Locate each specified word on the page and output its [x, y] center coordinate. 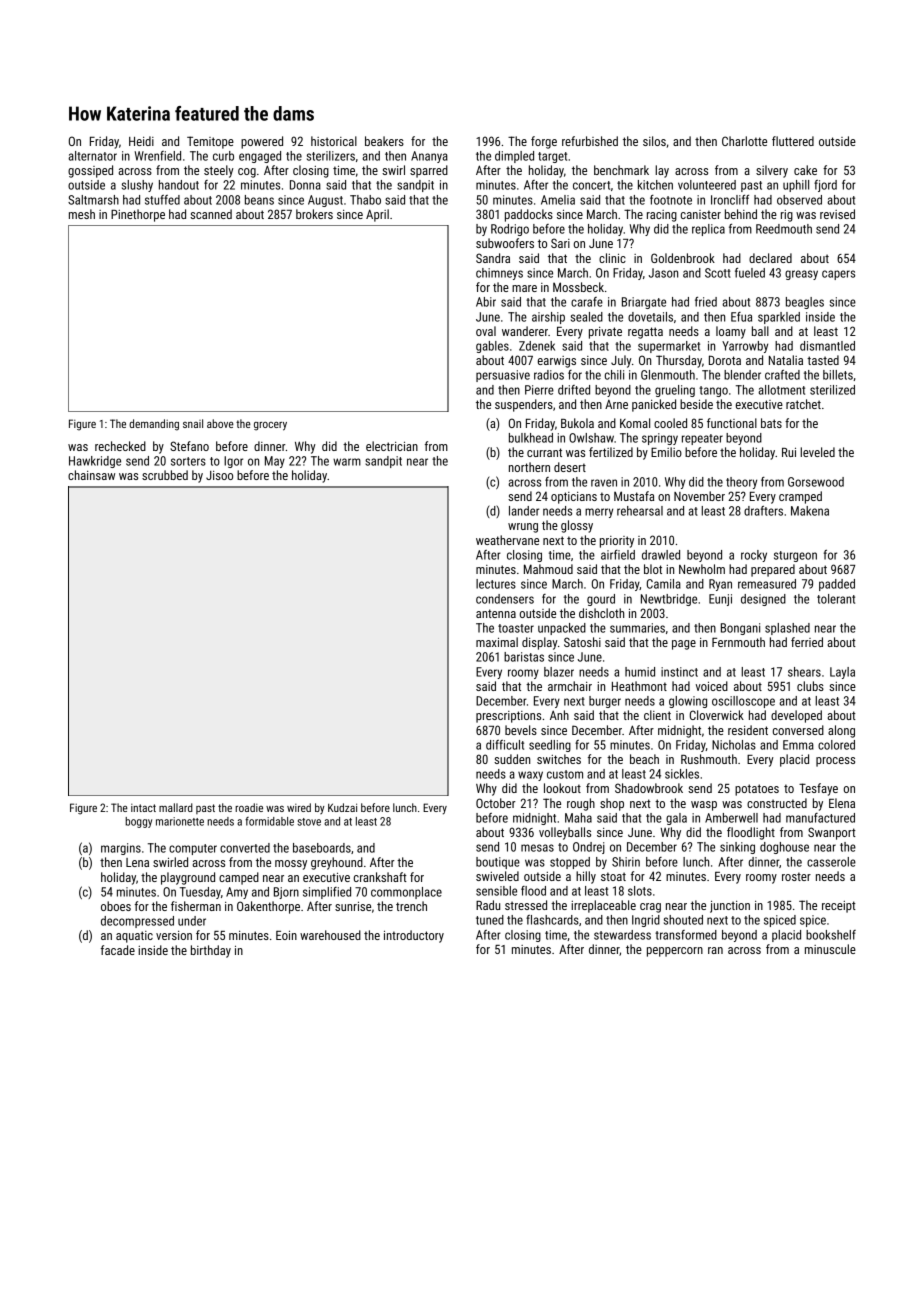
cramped [800, 497]
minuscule [830, 949]
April [377, 215]
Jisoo [219, 475]
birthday [211, 951]
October [496, 803]
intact [143, 808]
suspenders [524, 405]
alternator [92, 156]
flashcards [552, 920]
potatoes [757, 790]
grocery [270, 426]
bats [771, 423]
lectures [496, 584]
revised [837, 214]
